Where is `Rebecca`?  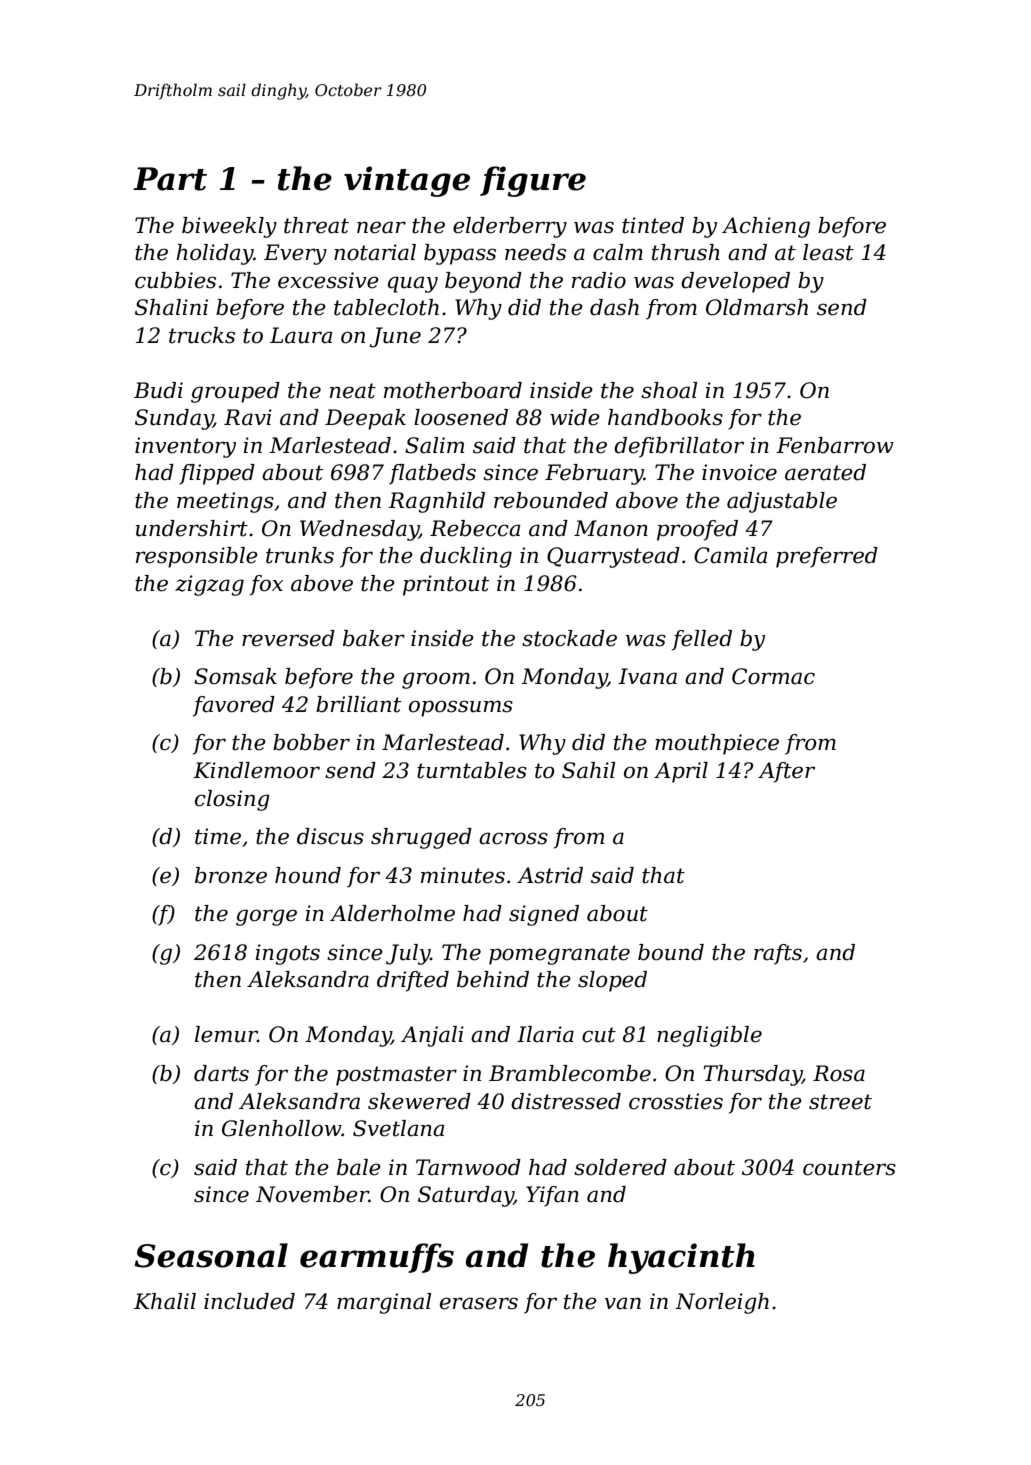 Rebecca is located at coordinates (475, 528).
